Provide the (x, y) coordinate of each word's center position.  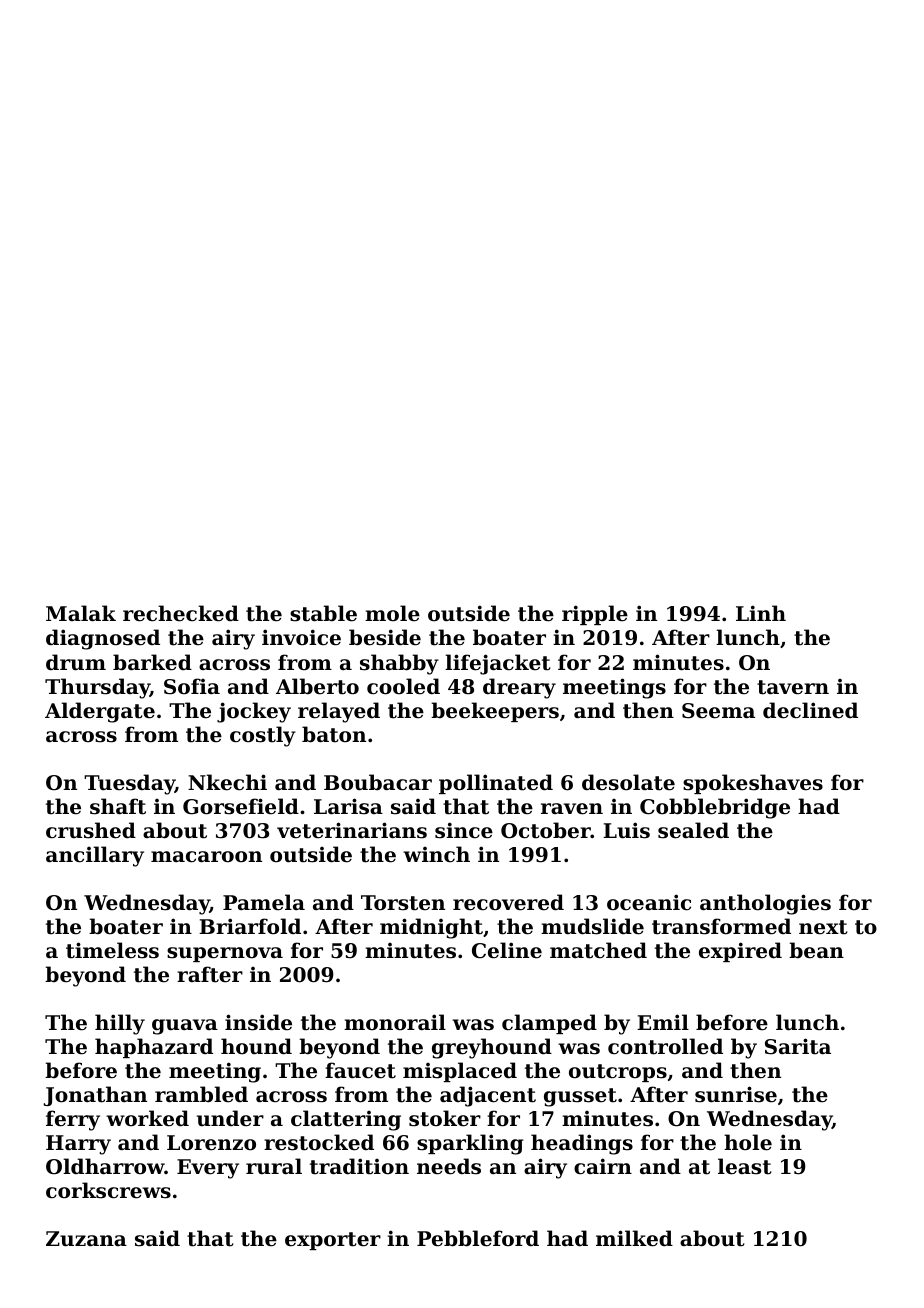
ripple (595, 615)
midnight (431, 928)
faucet (360, 1070)
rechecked (181, 613)
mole (392, 613)
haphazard (154, 1048)
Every (208, 1169)
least (744, 1166)
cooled (403, 686)
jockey (254, 712)
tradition (359, 1166)
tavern (793, 687)
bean (816, 950)
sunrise (736, 1094)
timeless (112, 950)
